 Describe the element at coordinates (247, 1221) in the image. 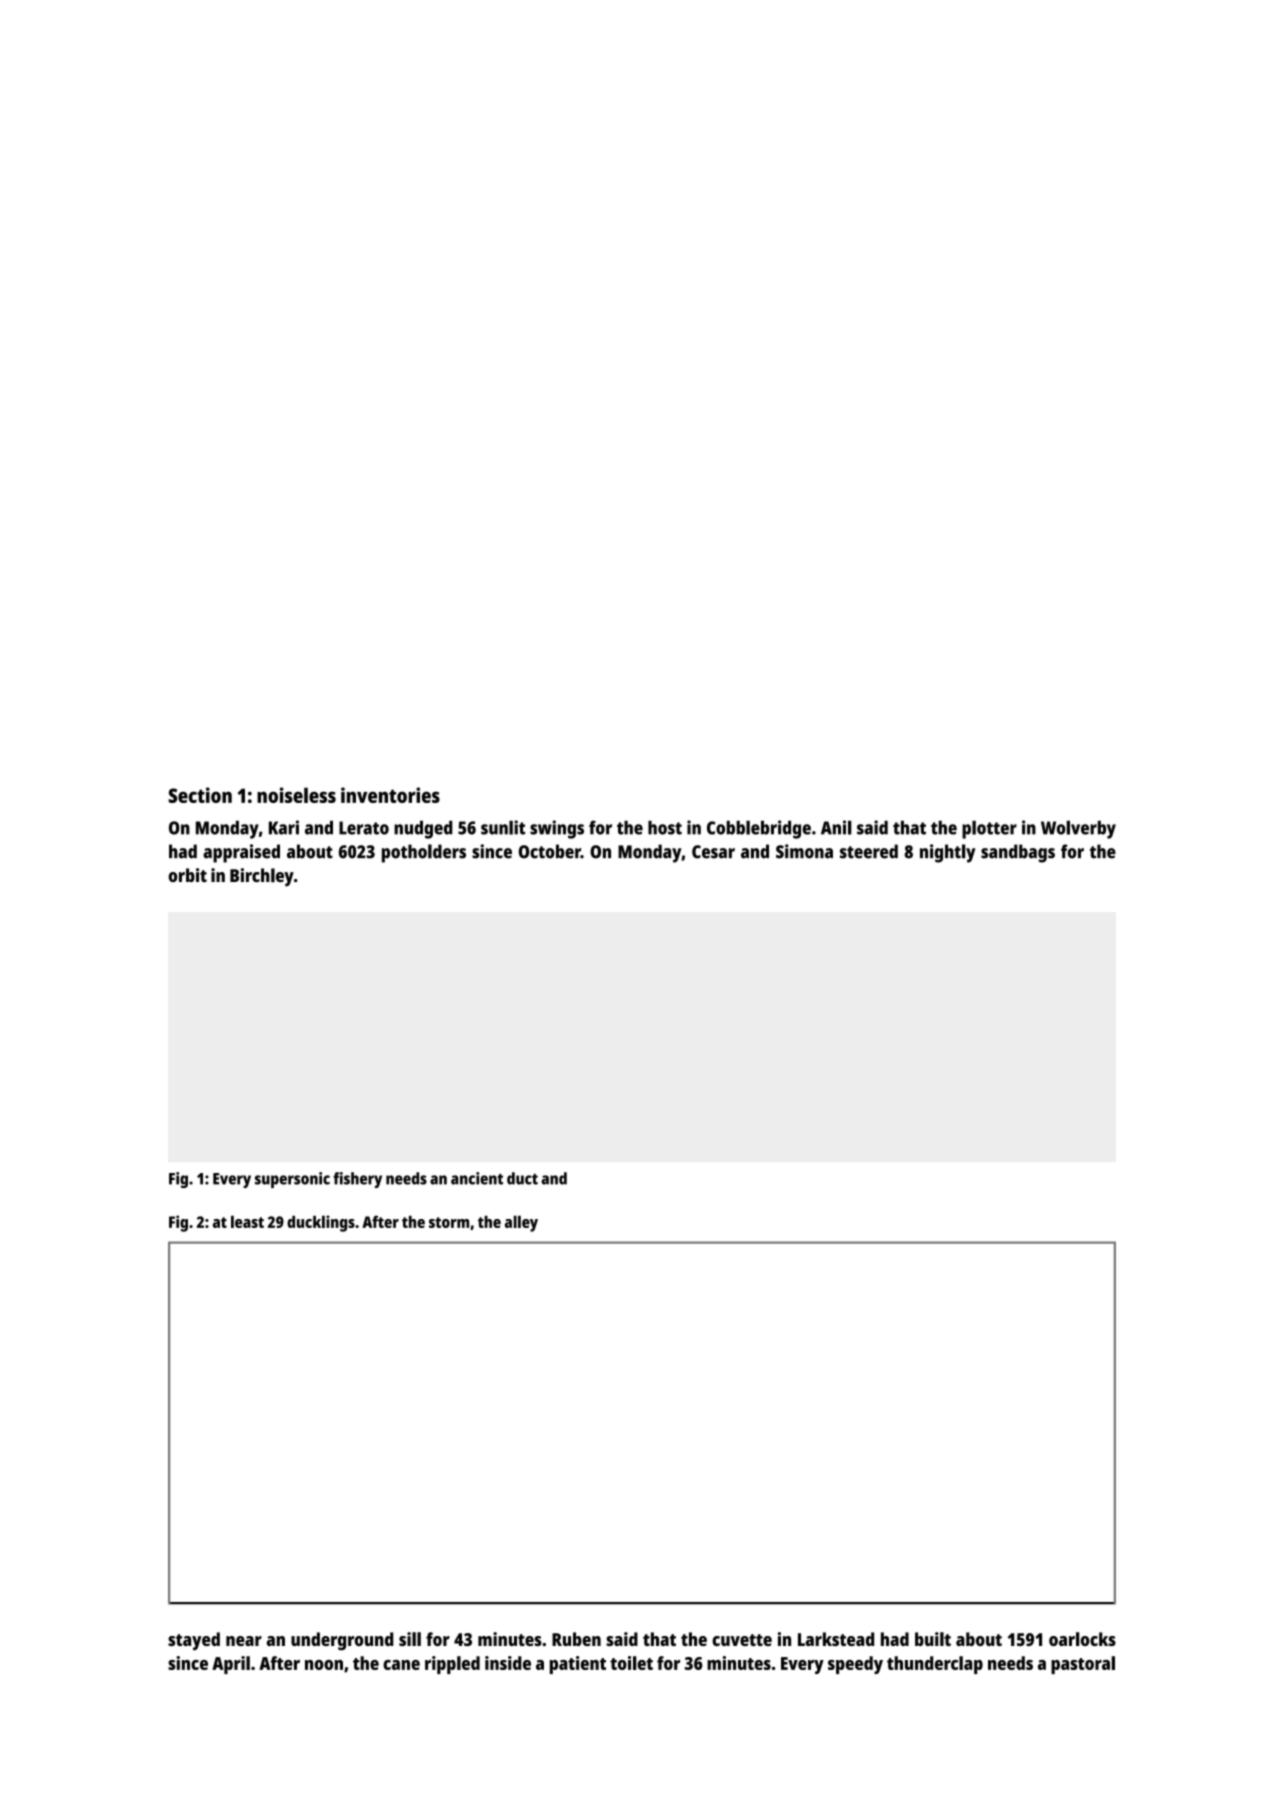

I see `least` at that location.
